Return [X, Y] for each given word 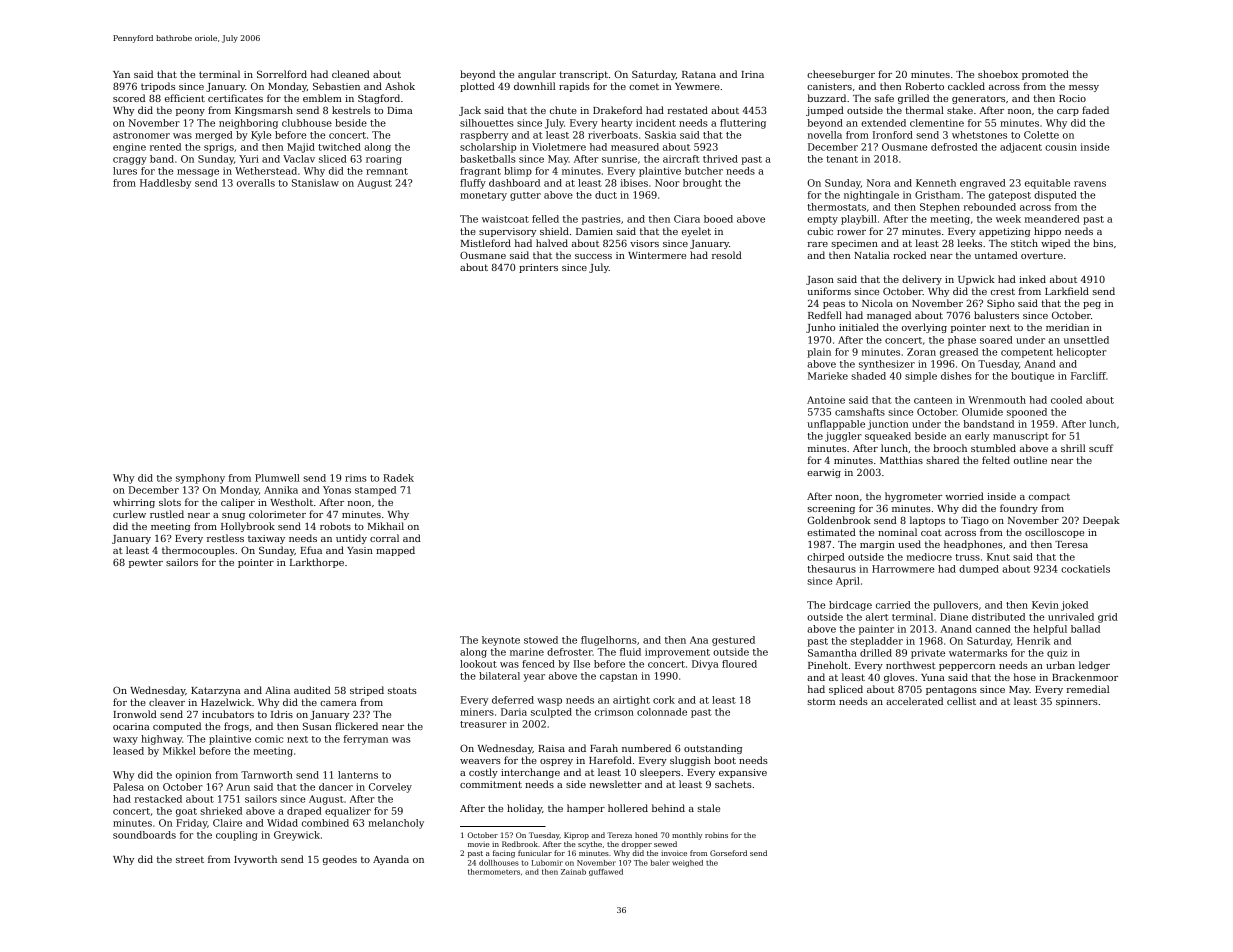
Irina [752, 74]
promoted [1045, 75]
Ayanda [391, 860]
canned [993, 629]
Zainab [573, 872]
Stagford [379, 99]
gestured [733, 641]
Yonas [337, 490]
